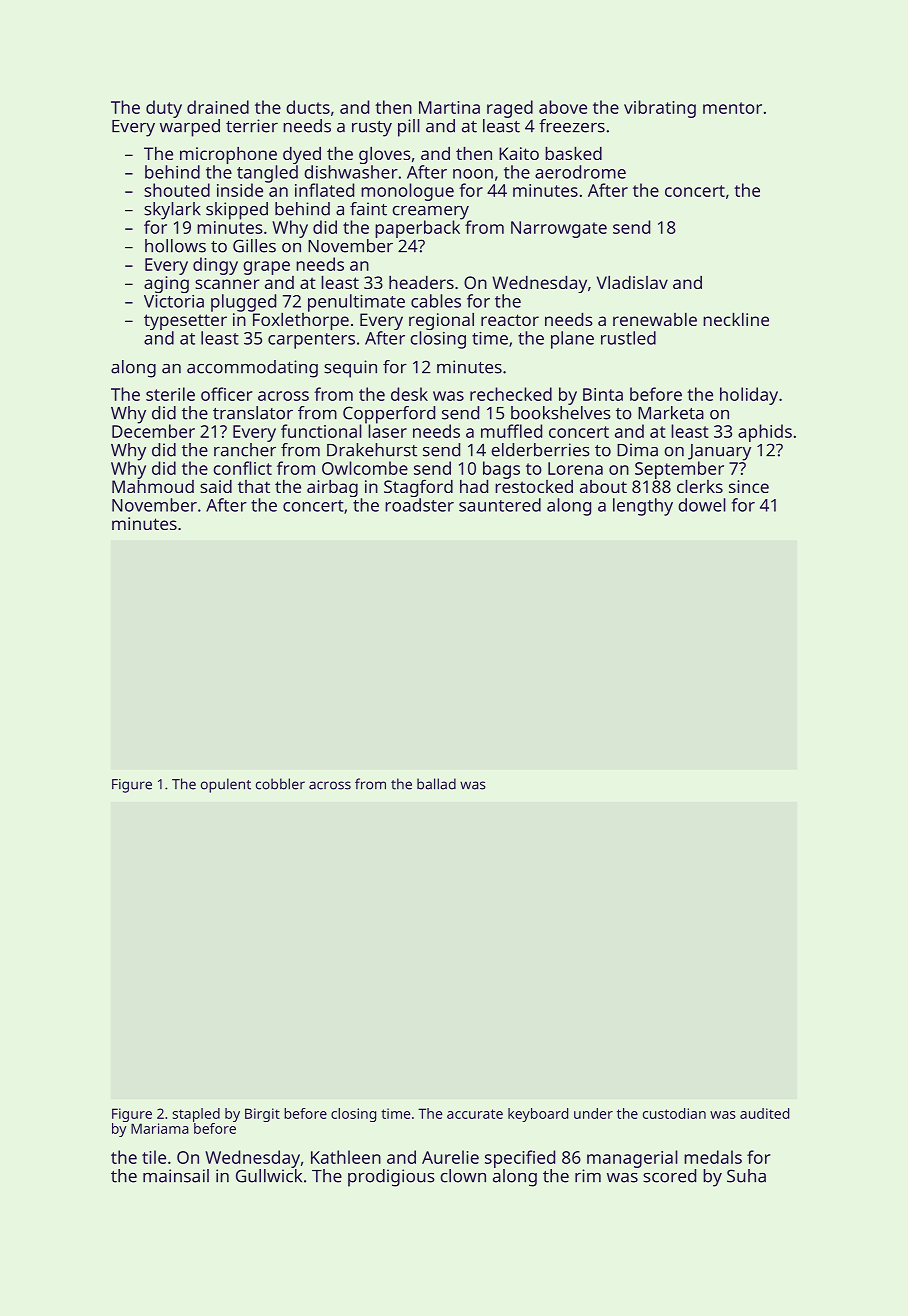 This screenshot has height=1316, width=908. What do you see at coordinates (660, 109) in the screenshot?
I see `vibrating` at bounding box center [660, 109].
